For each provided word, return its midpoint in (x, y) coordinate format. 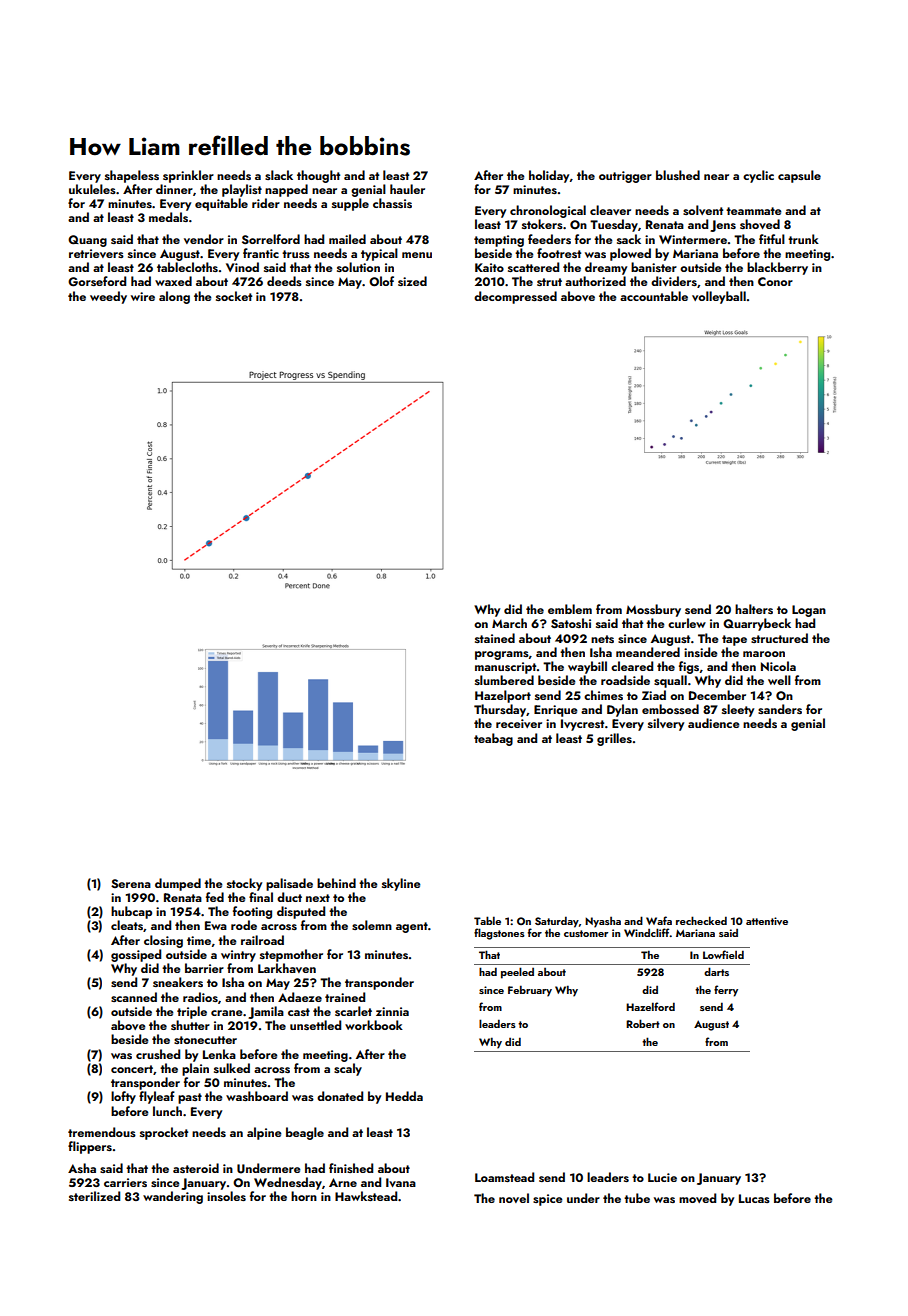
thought (318, 176)
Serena (131, 883)
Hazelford (650, 1006)
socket (234, 296)
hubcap (131, 912)
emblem (570, 609)
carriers (125, 1182)
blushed (678, 175)
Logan (809, 611)
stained (495, 638)
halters (754, 609)
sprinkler (188, 176)
